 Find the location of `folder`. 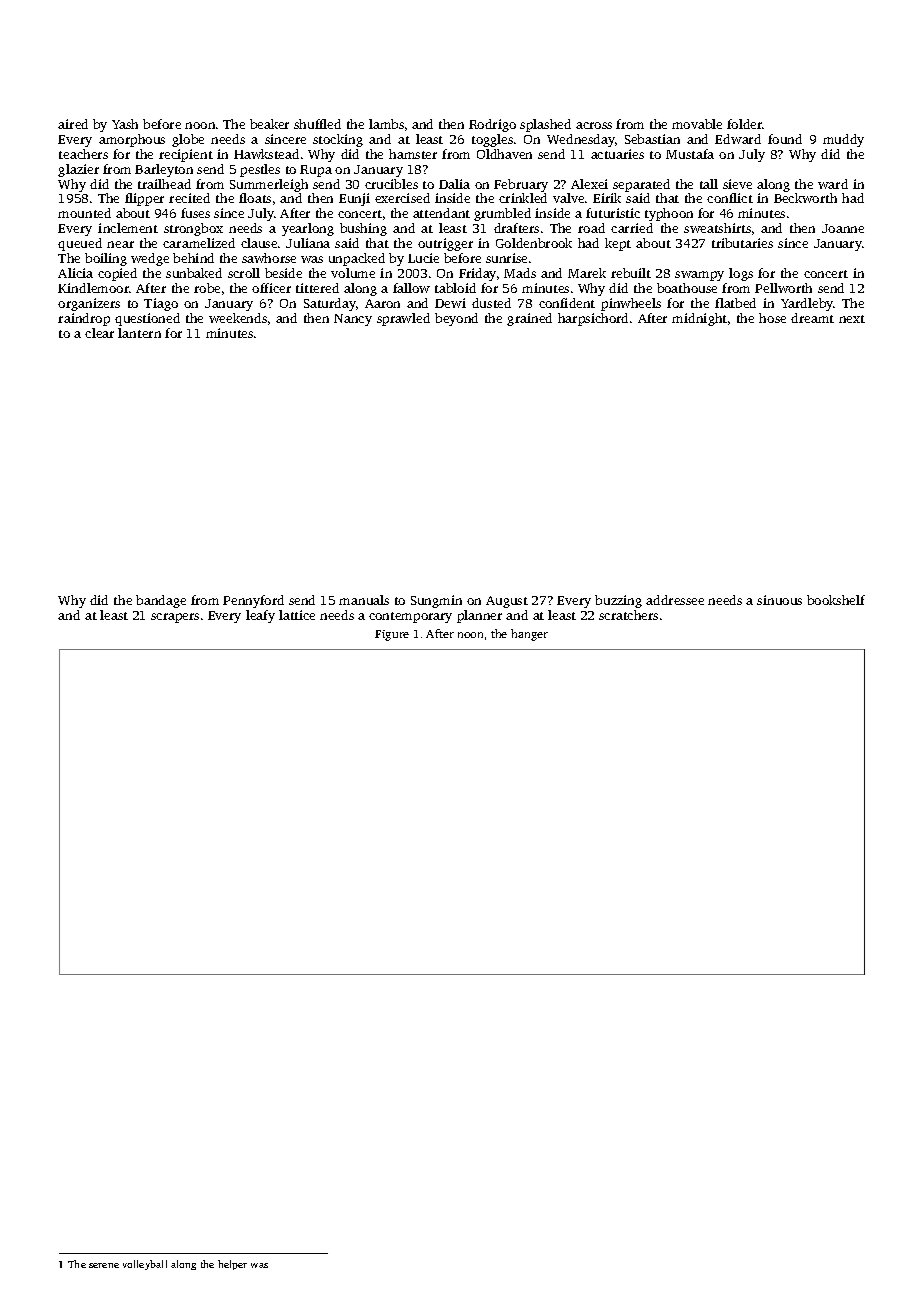

folder is located at coordinates (745, 124).
